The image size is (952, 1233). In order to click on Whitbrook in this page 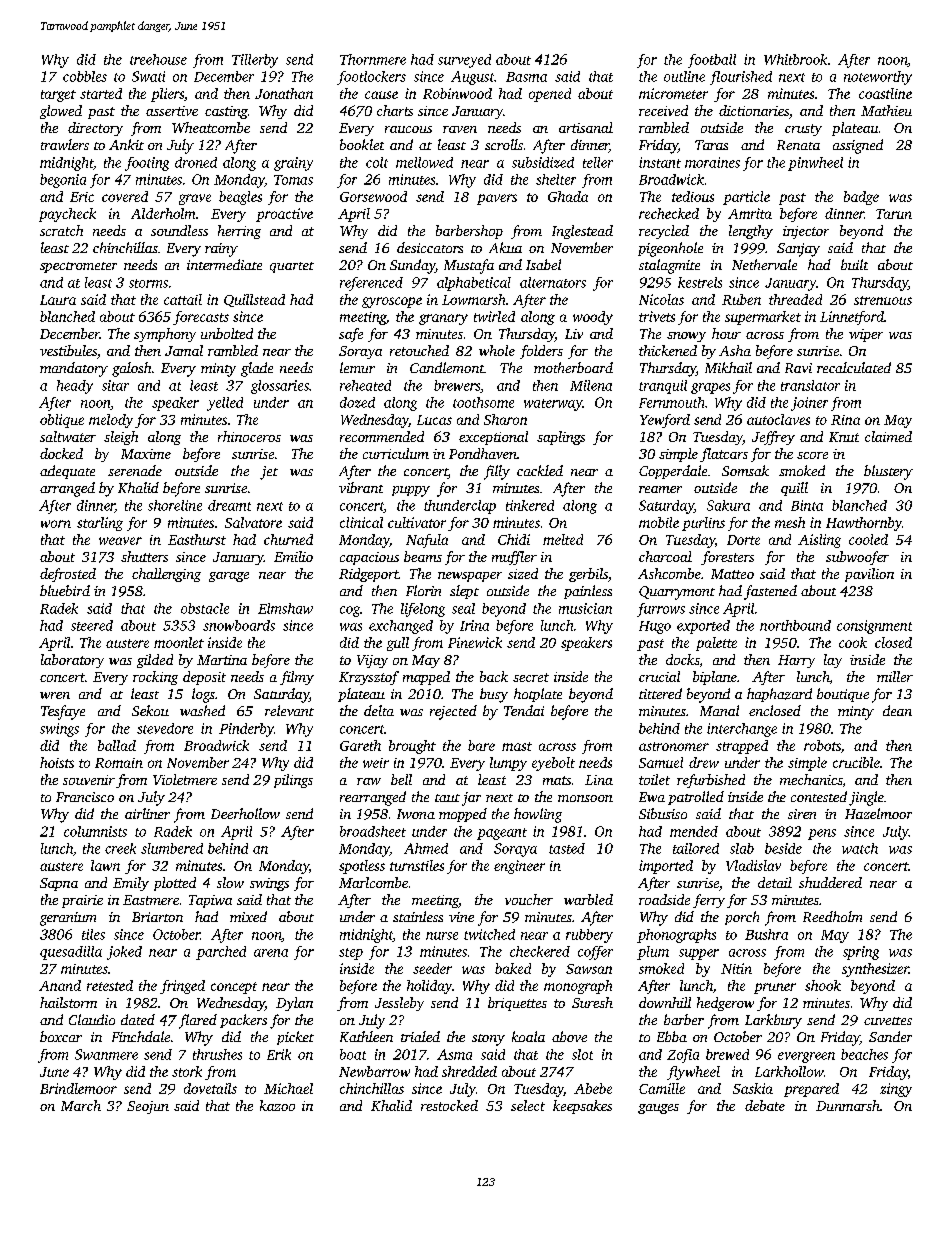, I will do `click(795, 59)`.
